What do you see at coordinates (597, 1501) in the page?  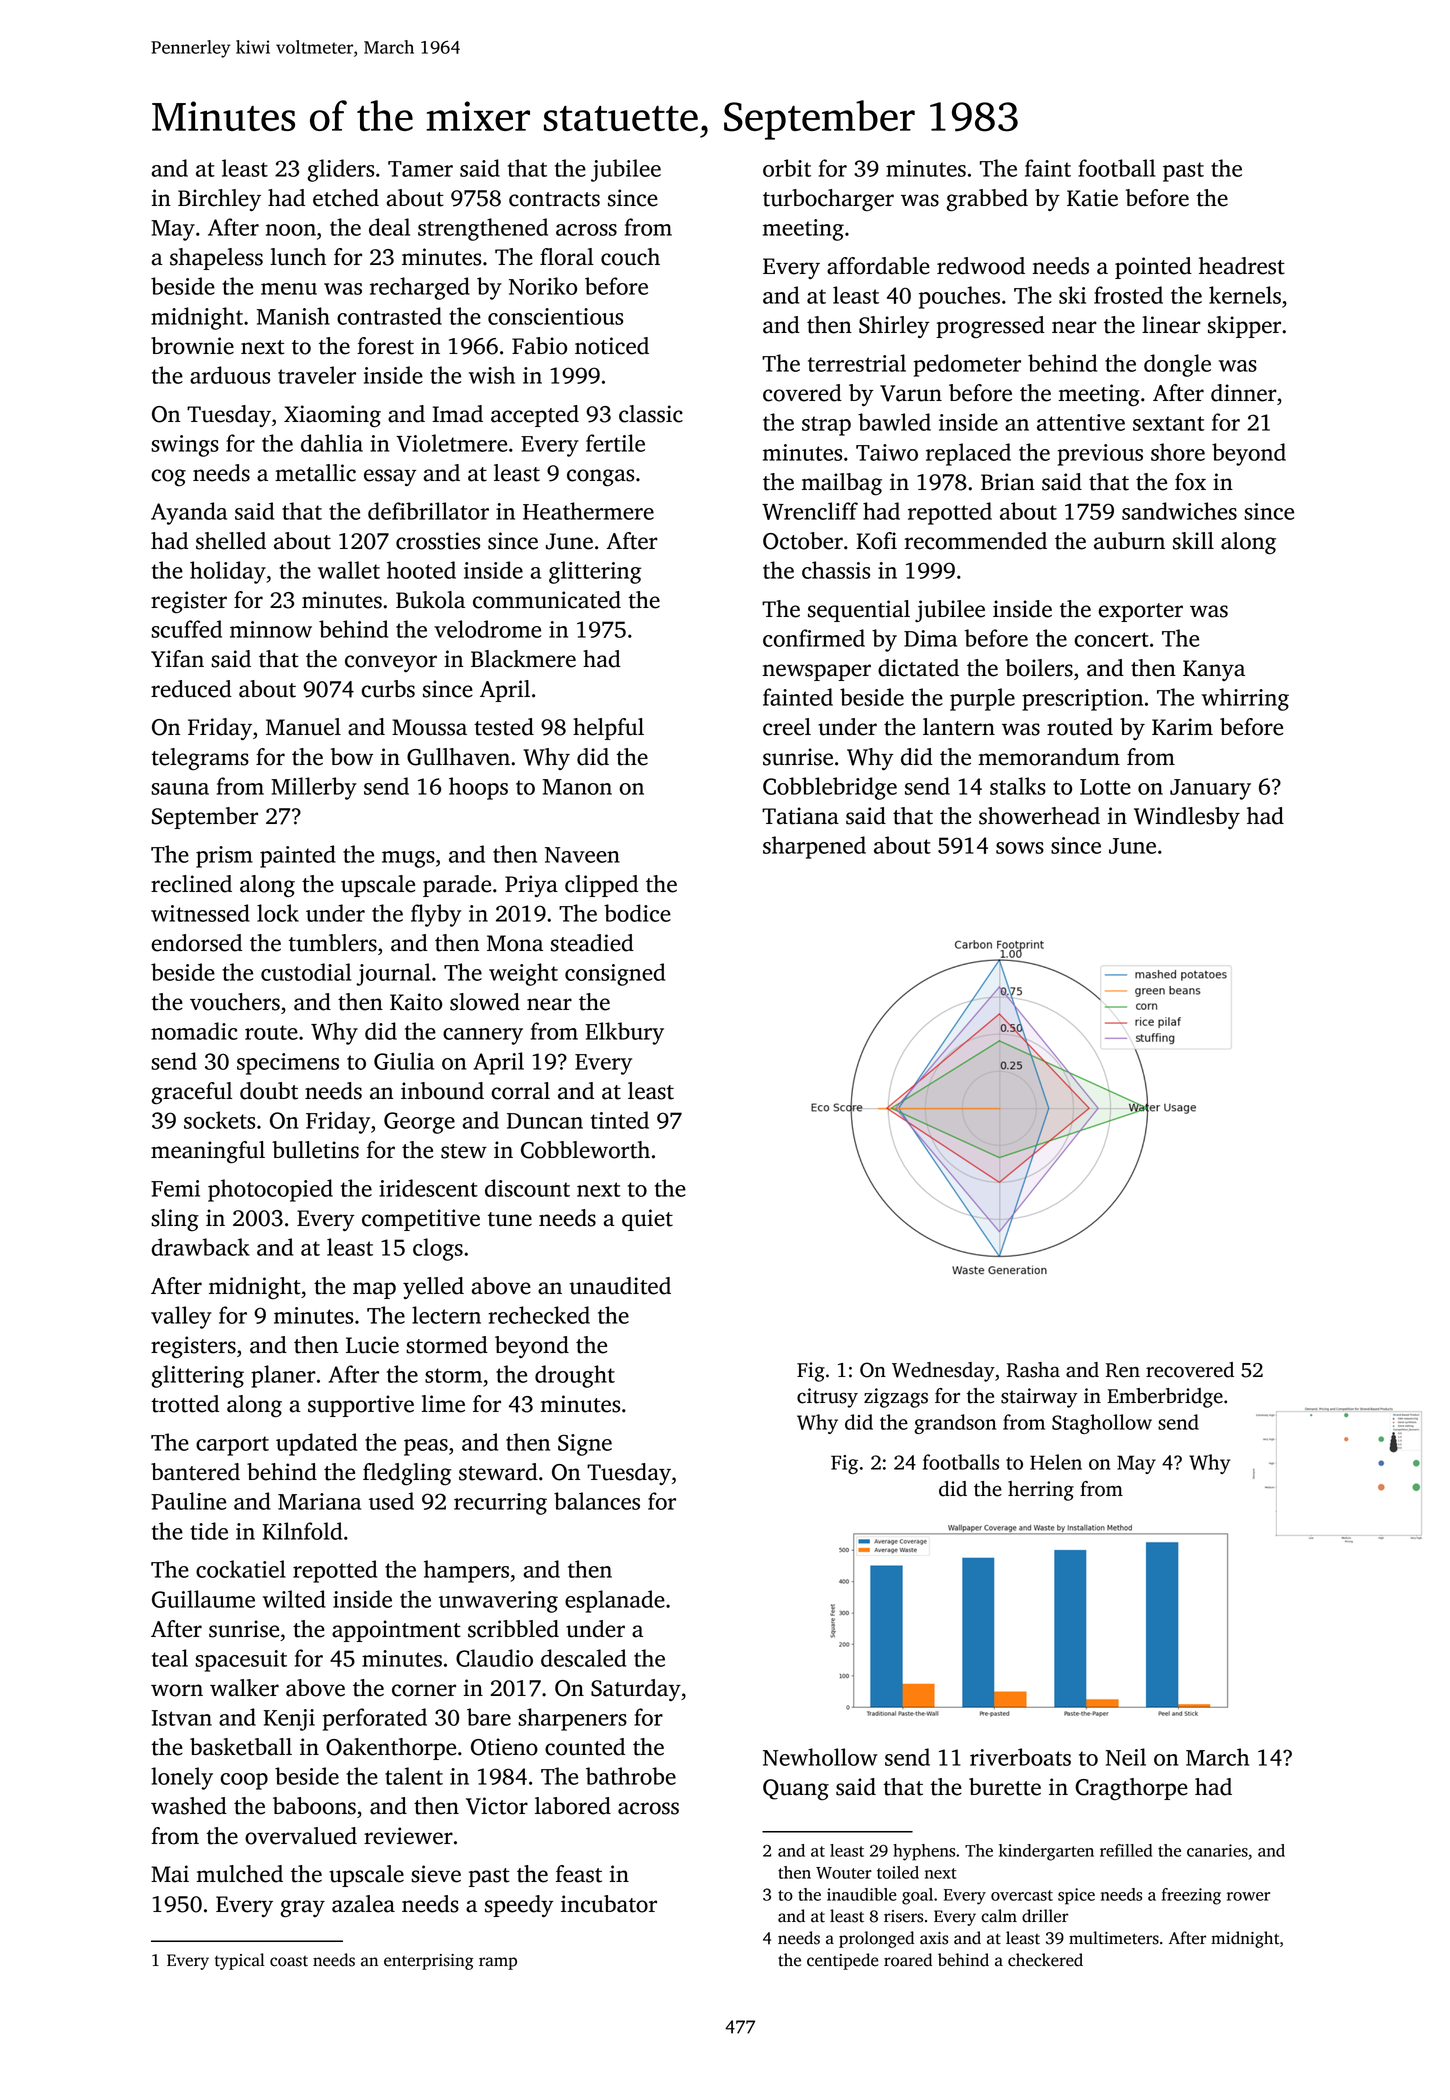 I see `balances` at bounding box center [597, 1501].
